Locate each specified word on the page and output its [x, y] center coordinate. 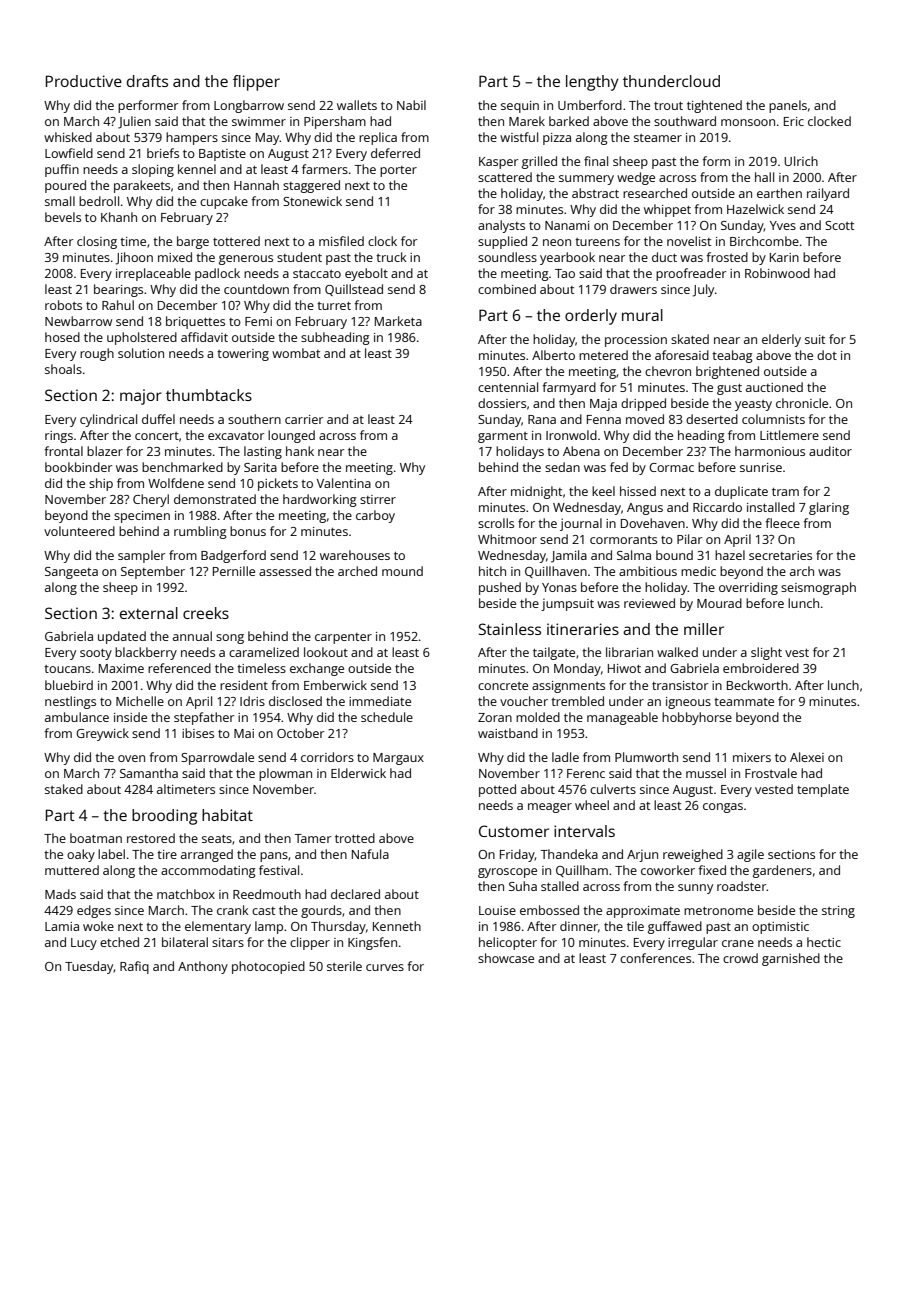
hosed [62, 337]
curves [385, 967]
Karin [784, 257]
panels [788, 106]
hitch [492, 571]
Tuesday [89, 967]
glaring [829, 508]
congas [723, 808]
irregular [693, 943]
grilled [539, 162]
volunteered [79, 531]
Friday [517, 855]
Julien [134, 122]
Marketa [398, 321]
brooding [164, 817]
